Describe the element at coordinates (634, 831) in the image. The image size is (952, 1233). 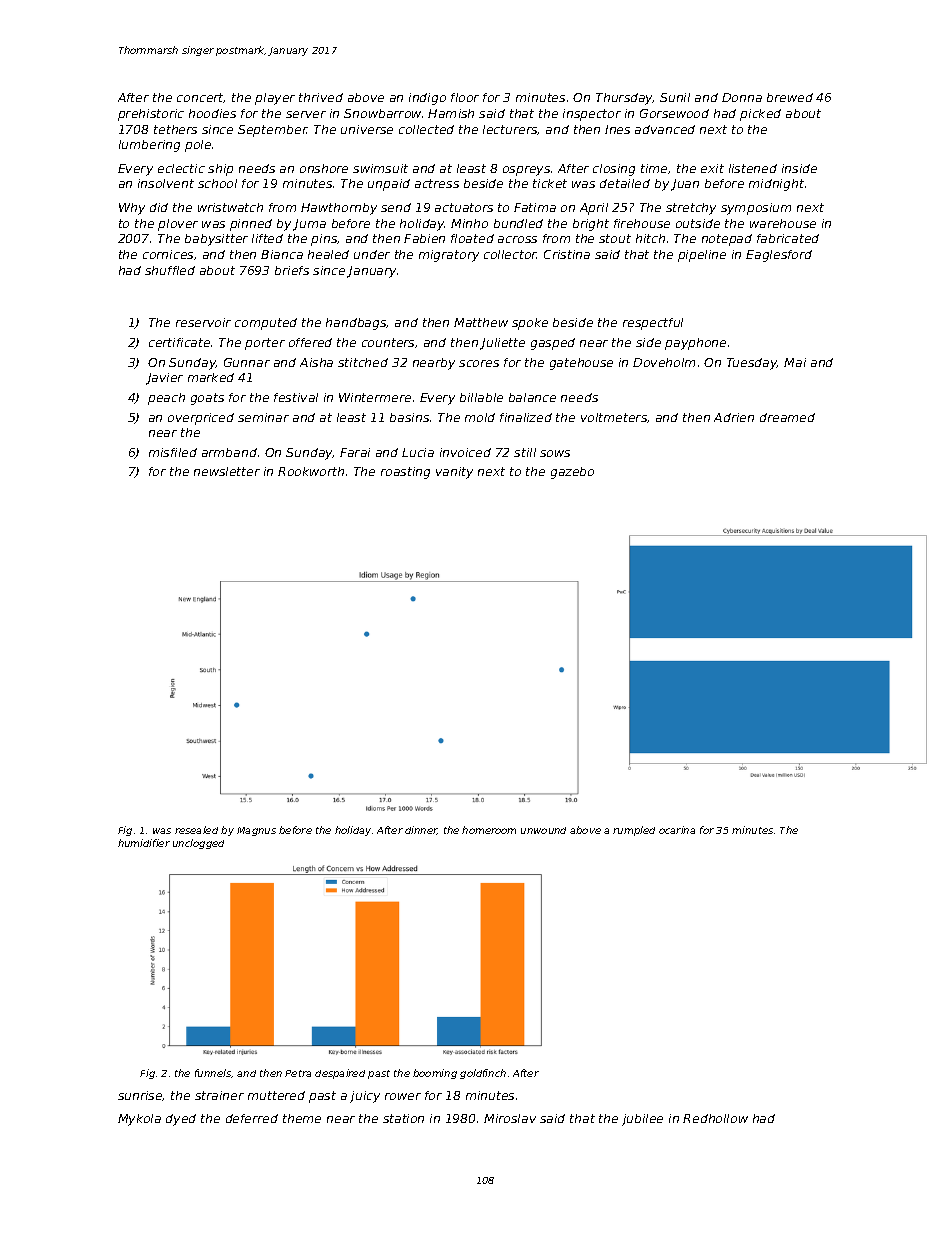
I see `rumpled` at that location.
